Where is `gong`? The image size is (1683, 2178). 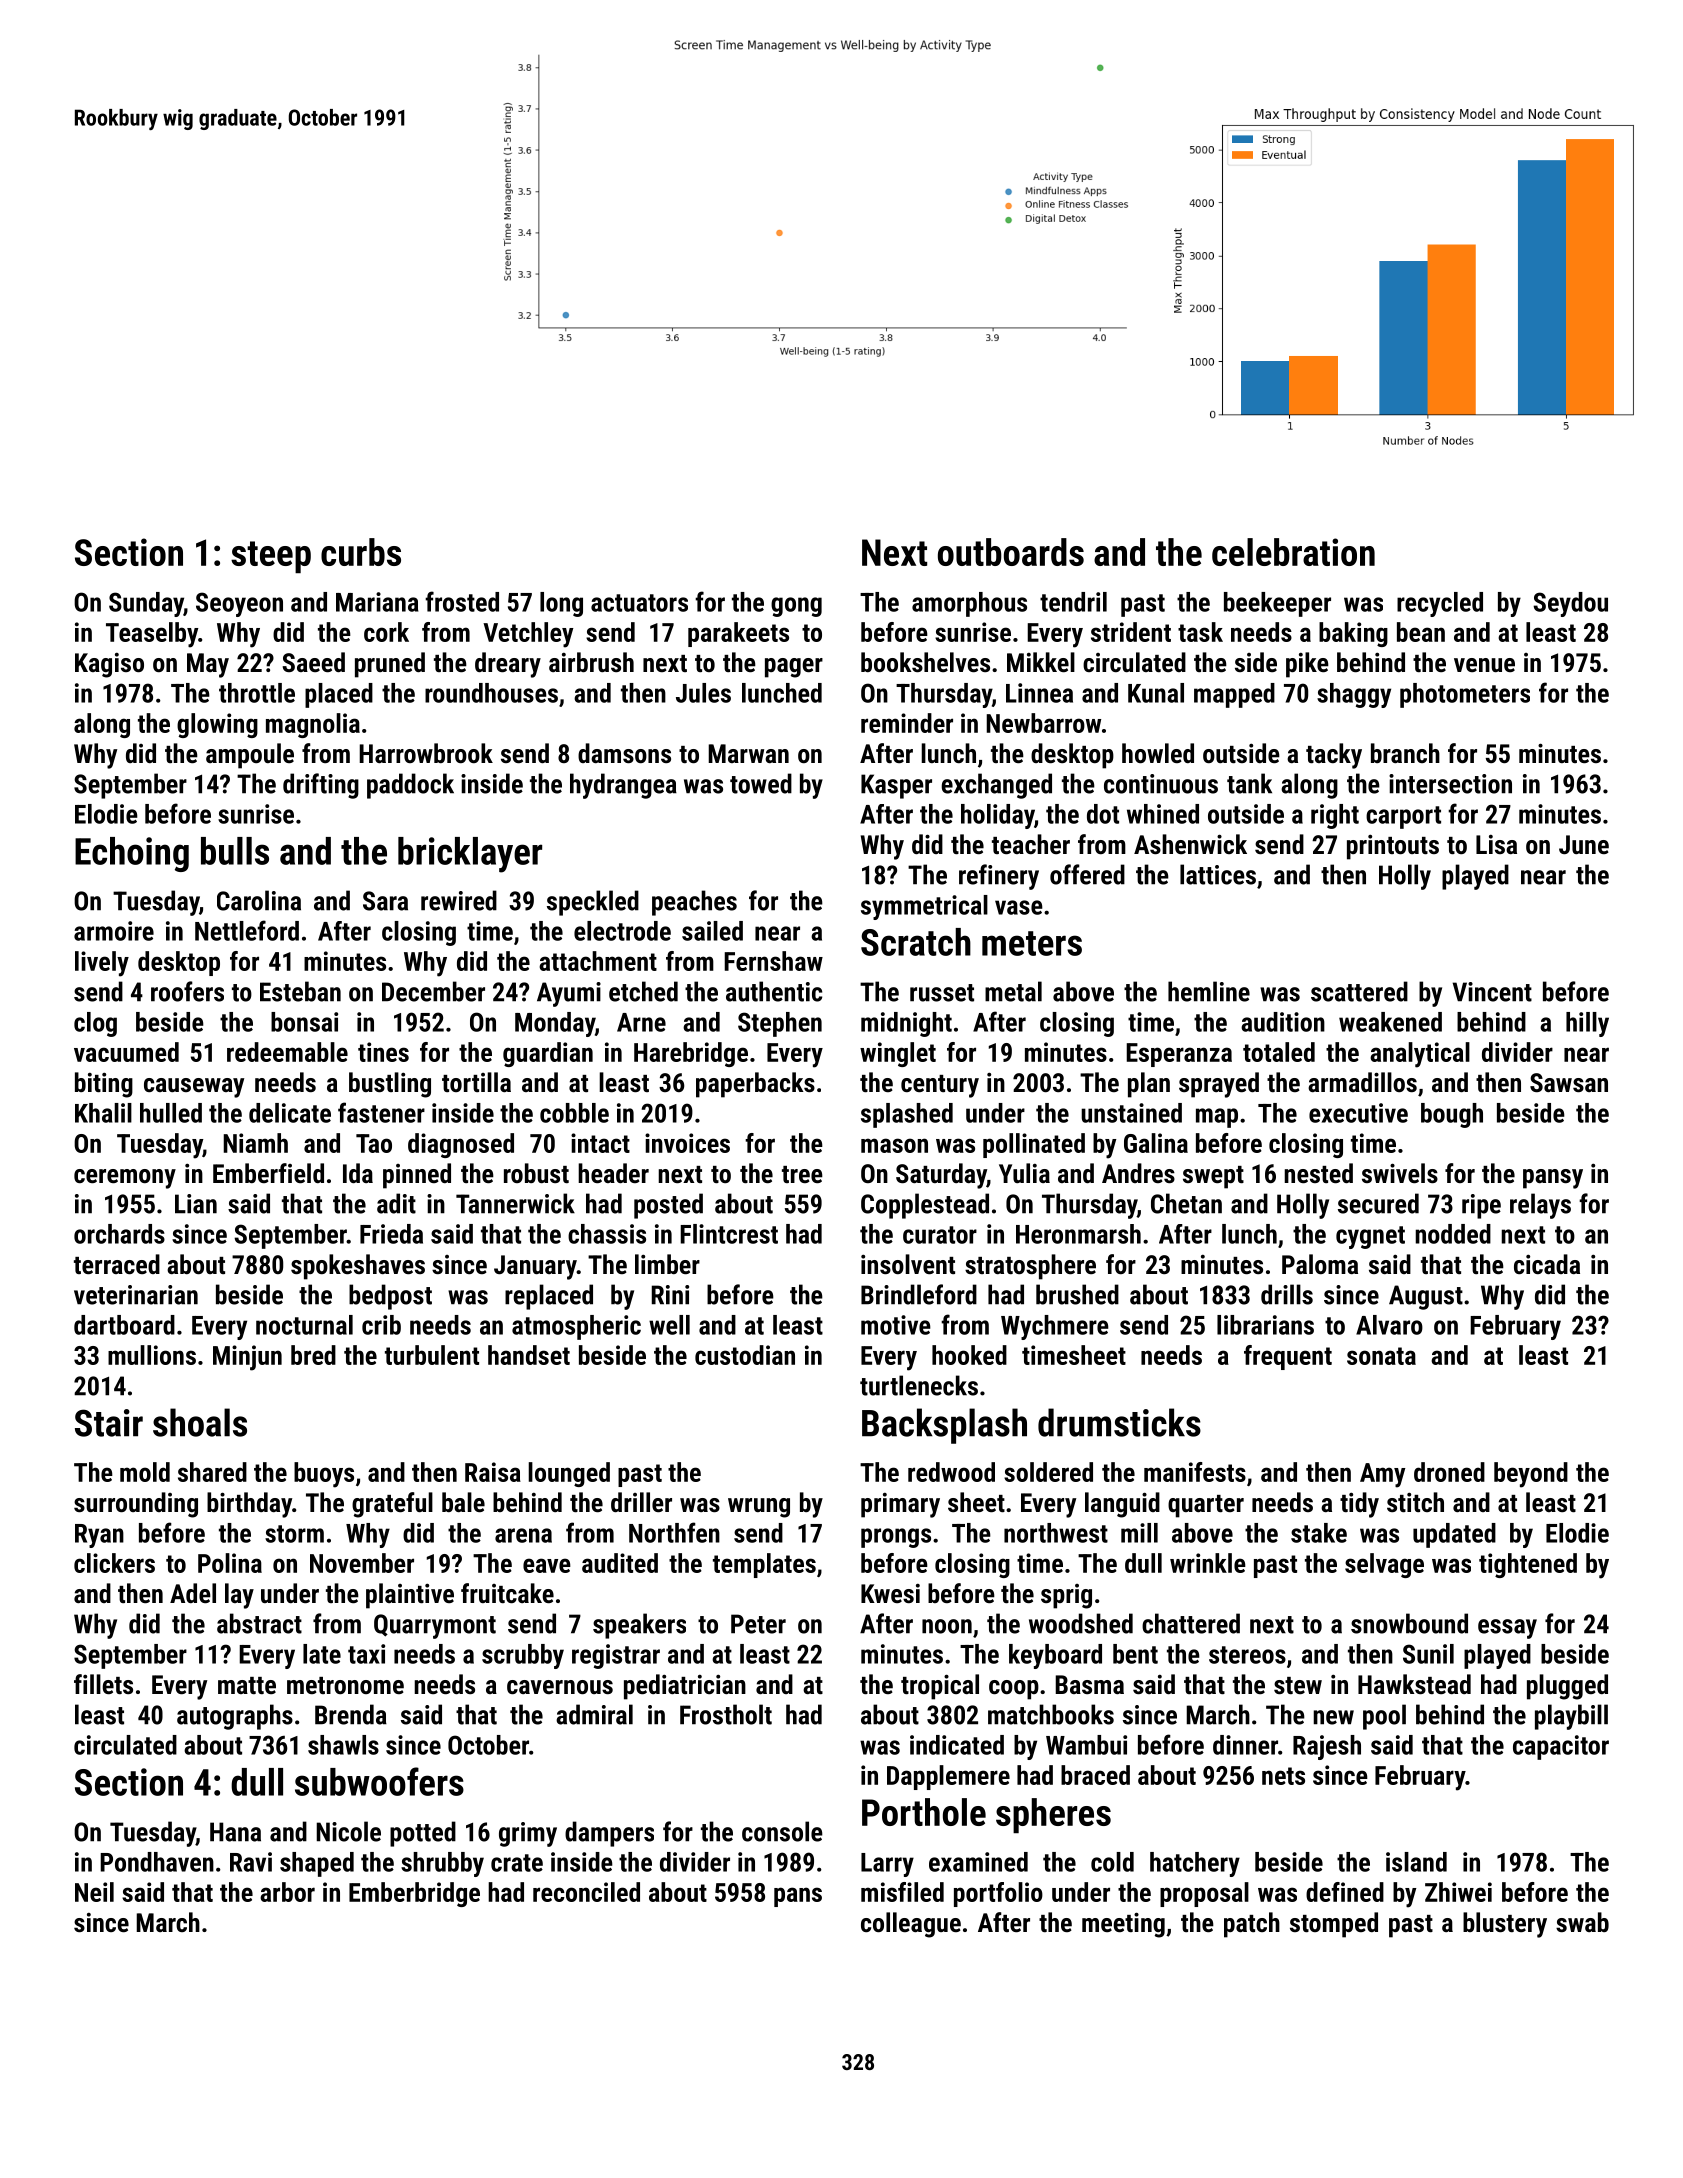
gong is located at coordinates (796, 607).
